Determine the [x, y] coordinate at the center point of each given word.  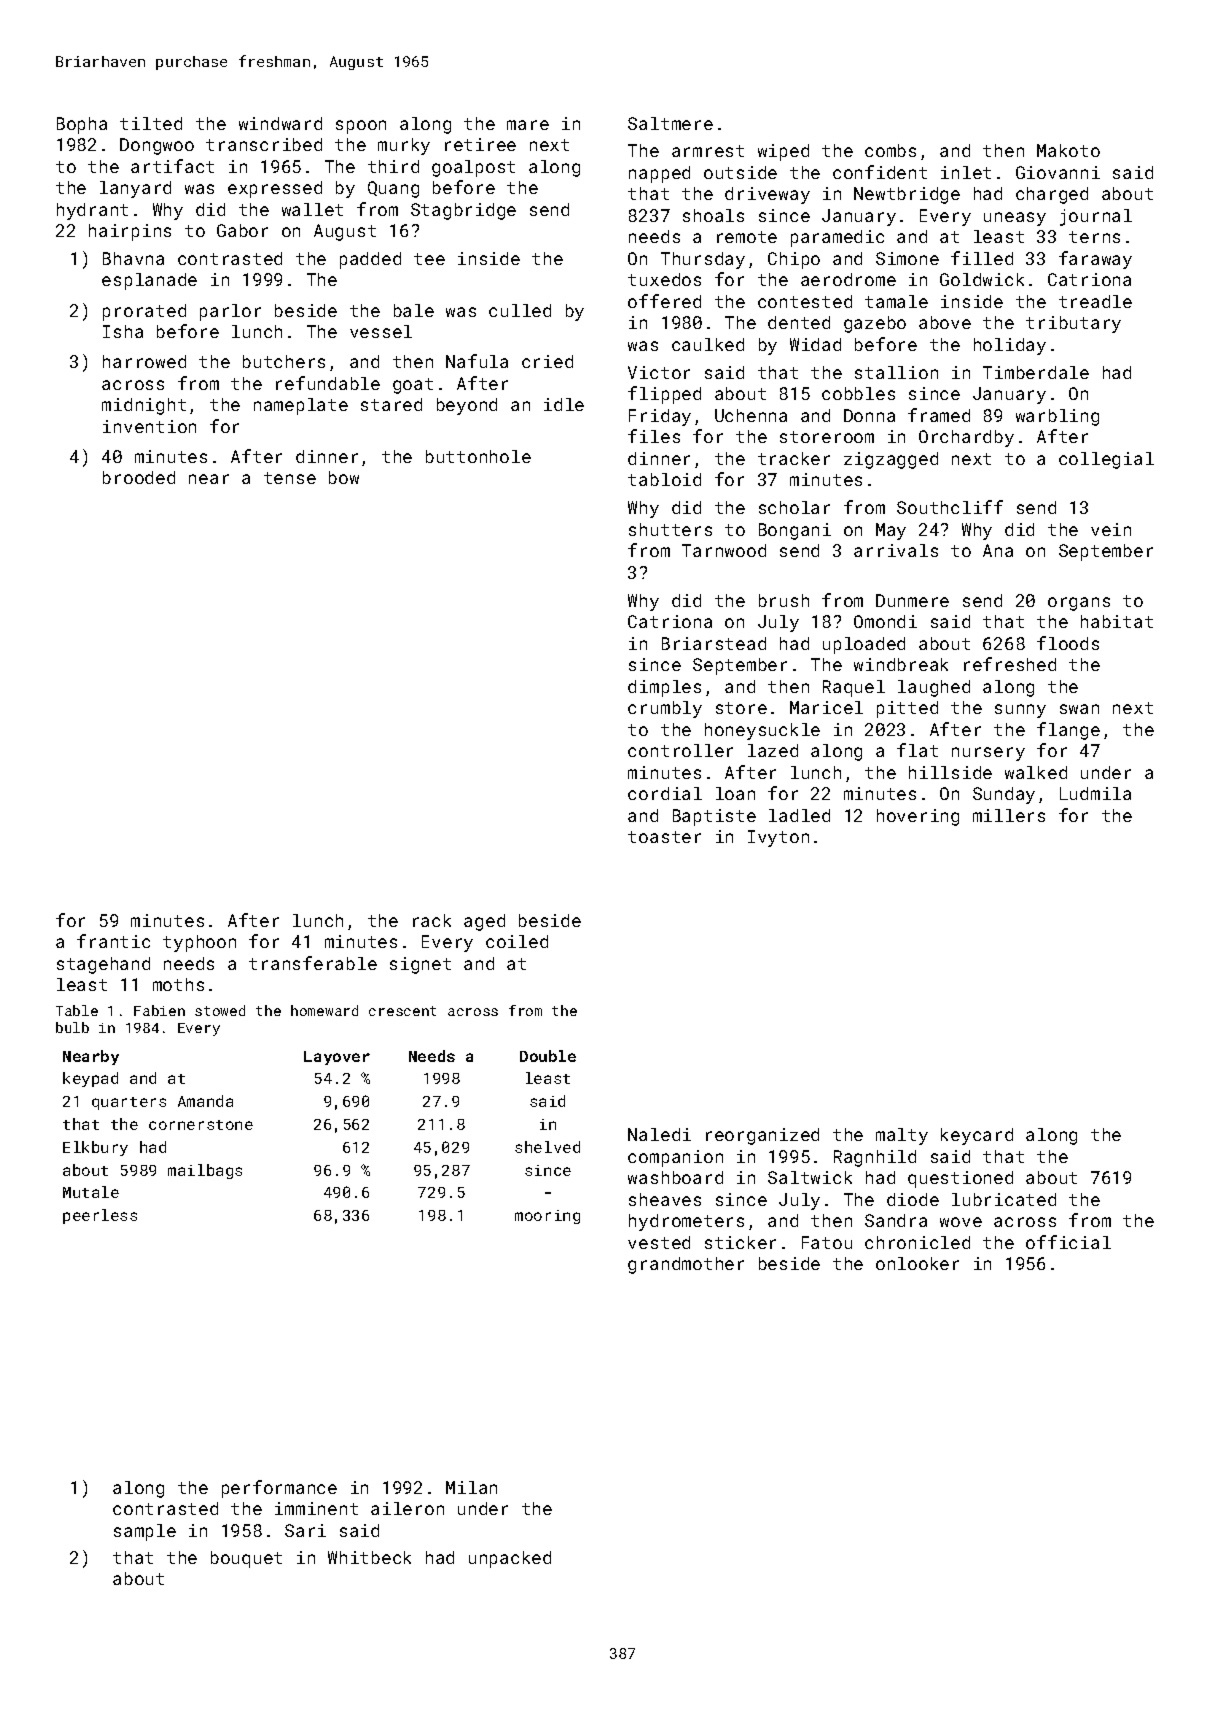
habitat [1117, 621]
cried [547, 361]
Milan [471, 1487]
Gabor [242, 230]
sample [145, 1532]
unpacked [510, 1559]
